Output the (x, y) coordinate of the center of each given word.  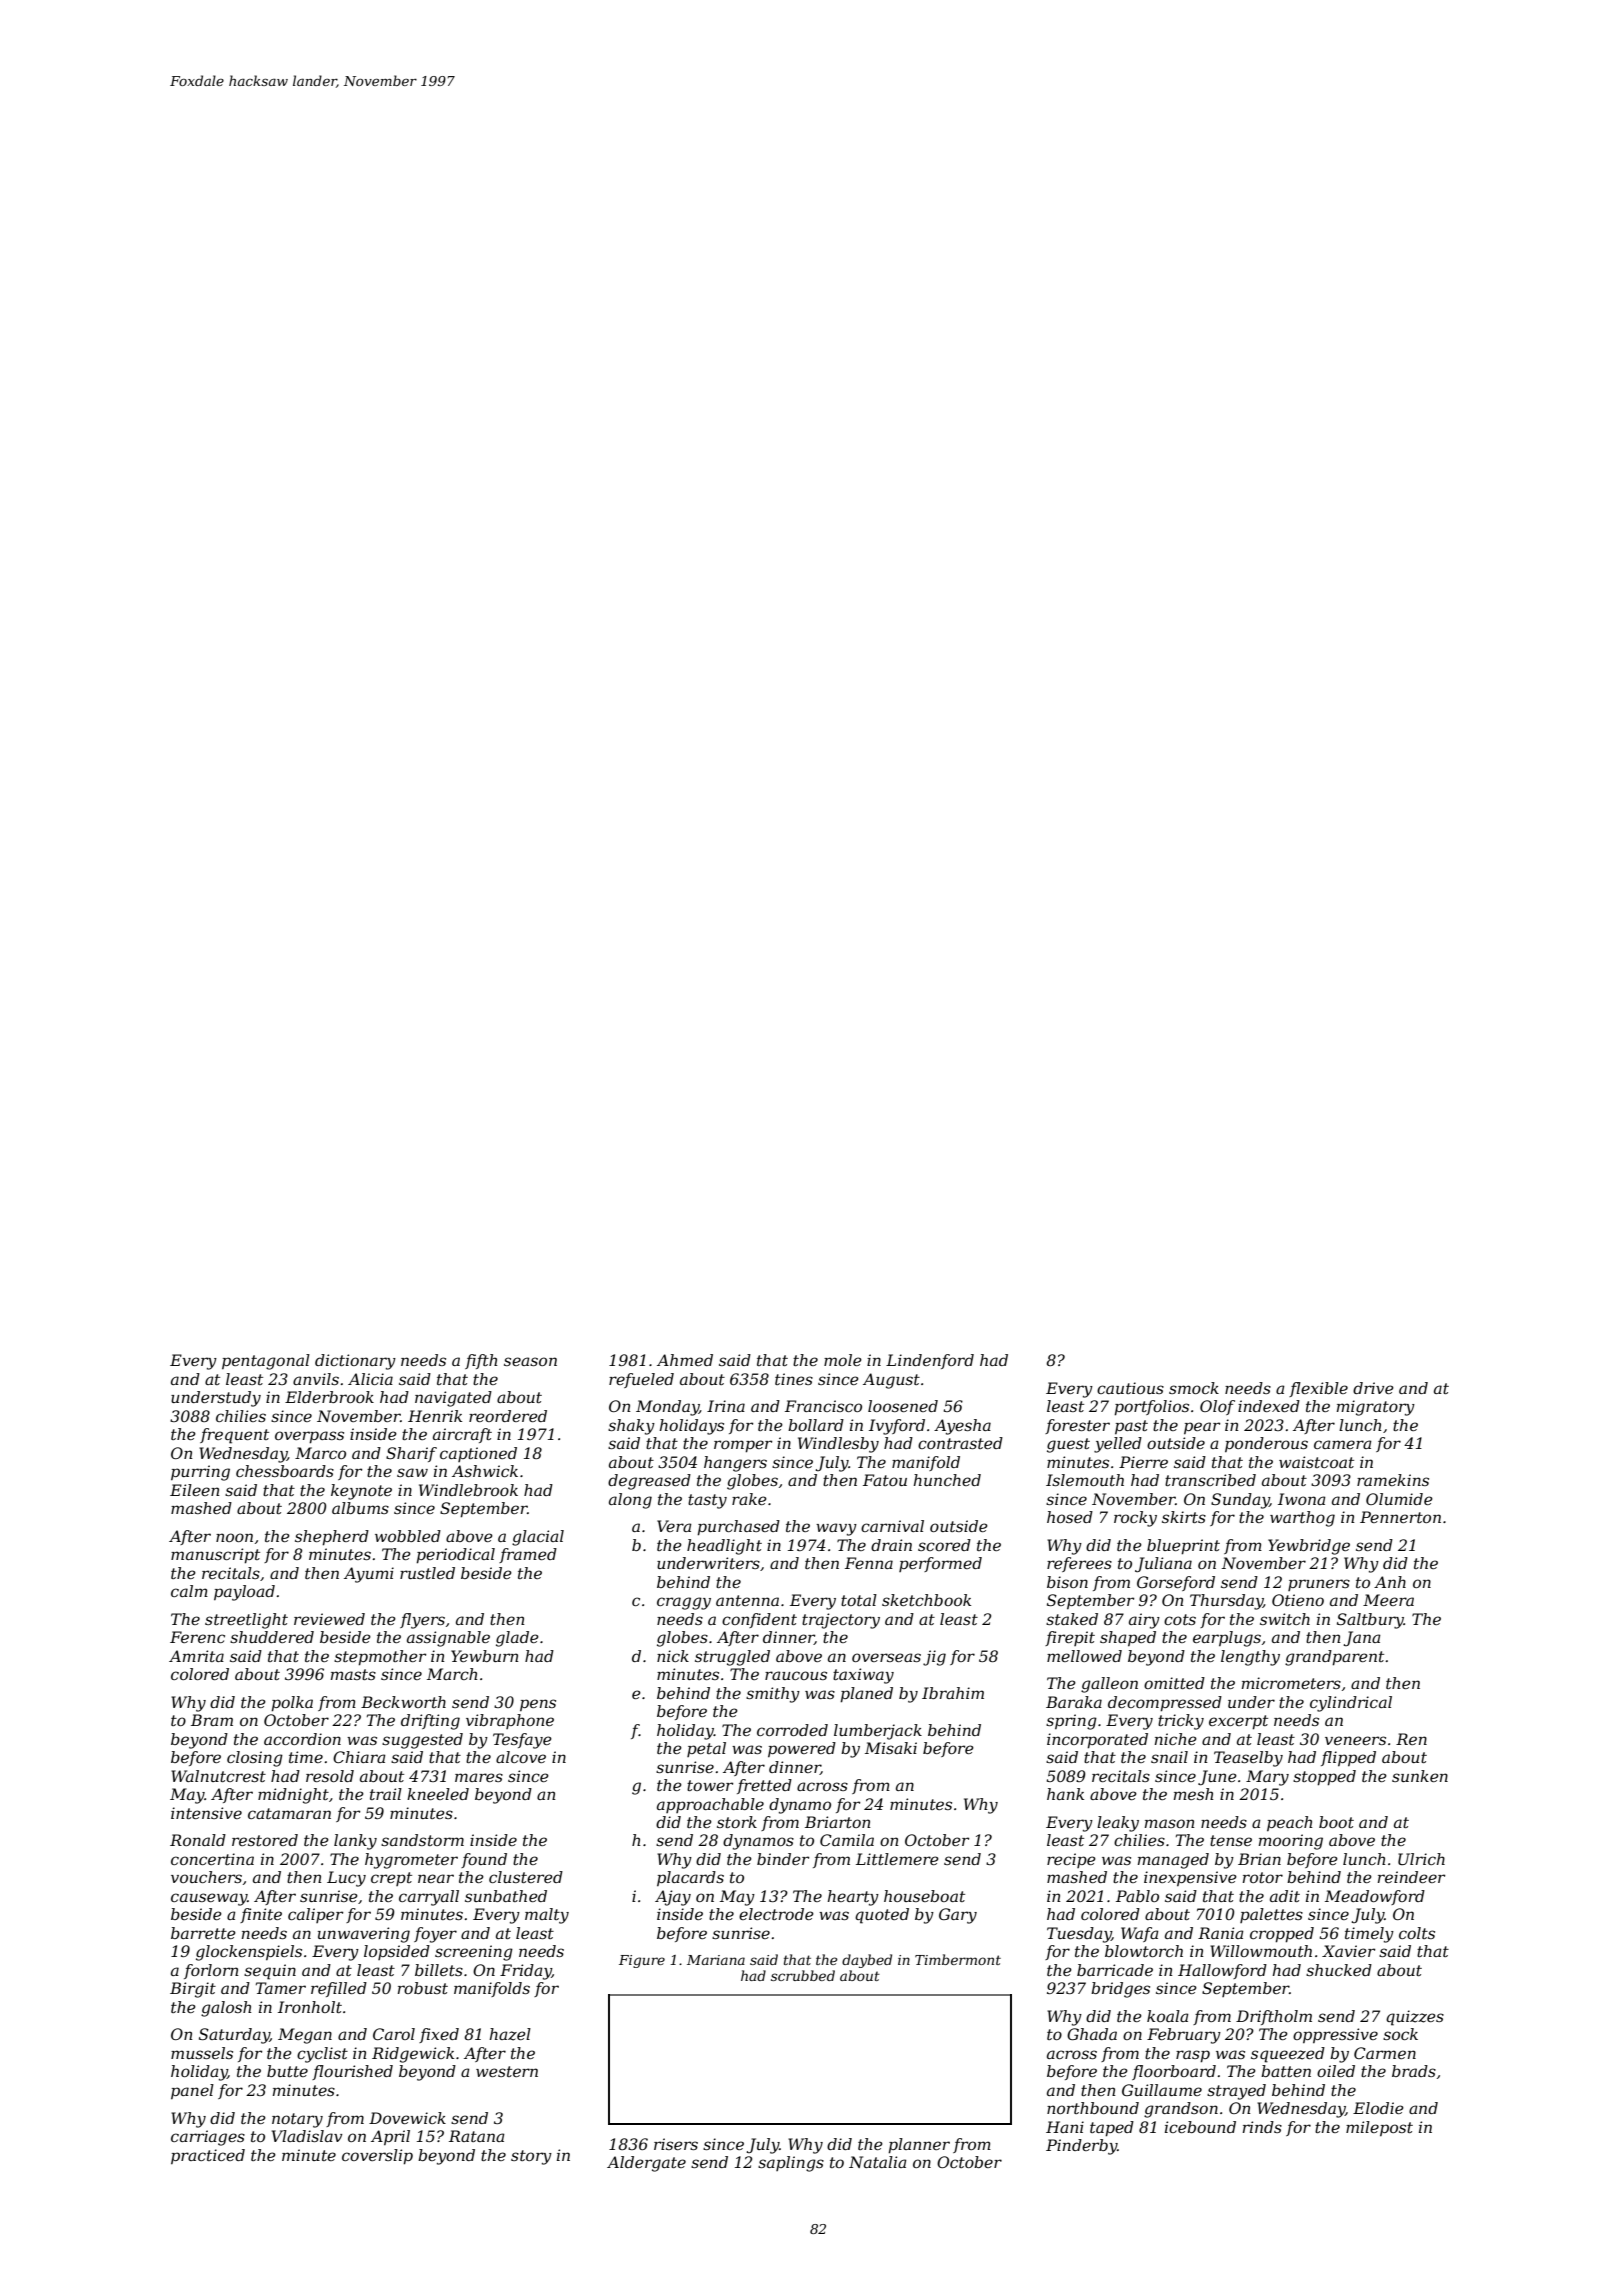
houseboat (924, 1896)
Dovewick (407, 2118)
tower (710, 1785)
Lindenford (930, 1361)
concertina (212, 1859)
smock (1194, 1388)
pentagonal (266, 1362)
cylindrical (1351, 1704)
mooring (1291, 1842)
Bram (212, 1720)
